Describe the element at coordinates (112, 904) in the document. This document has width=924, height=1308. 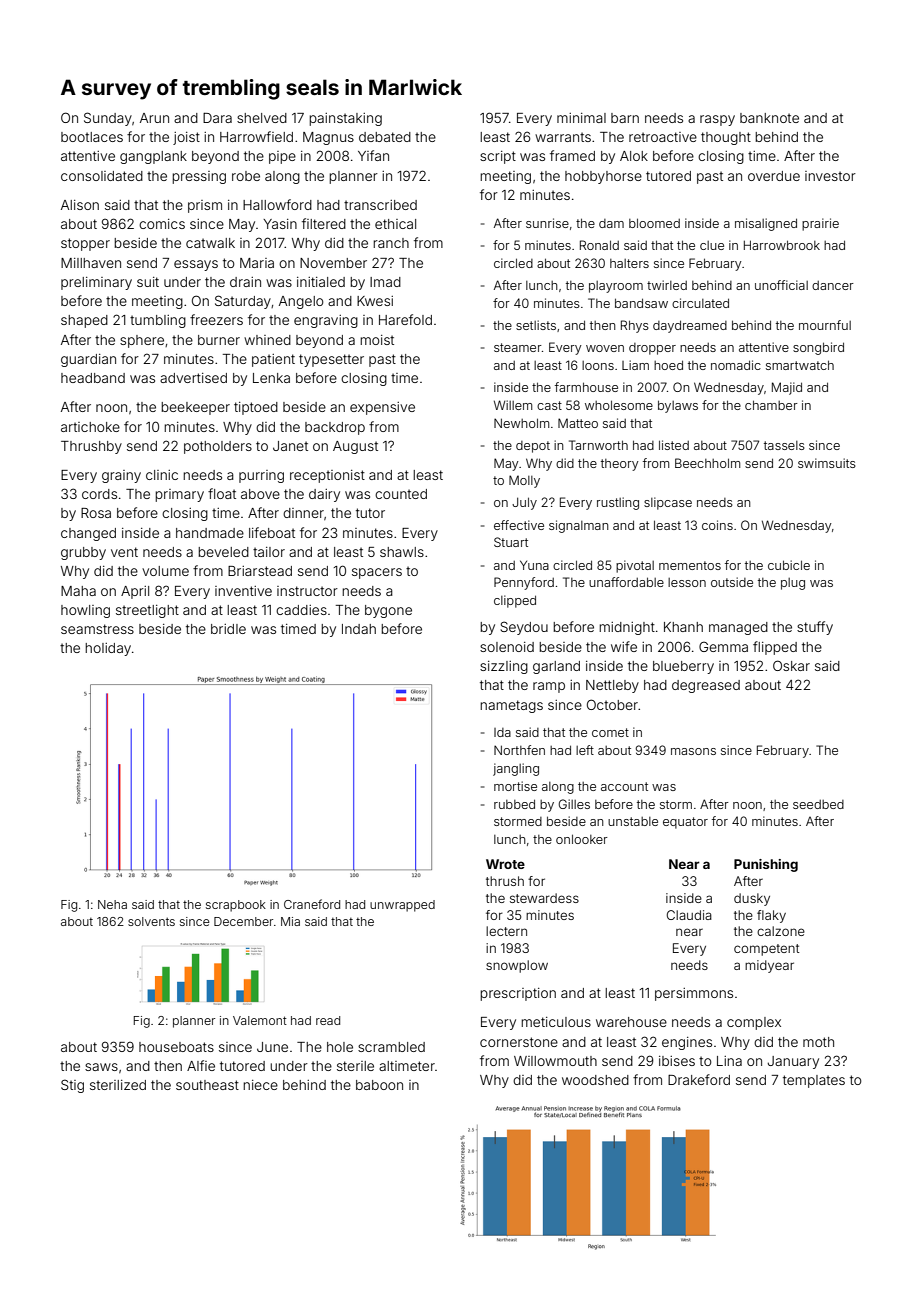
I see `Neha` at that location.
